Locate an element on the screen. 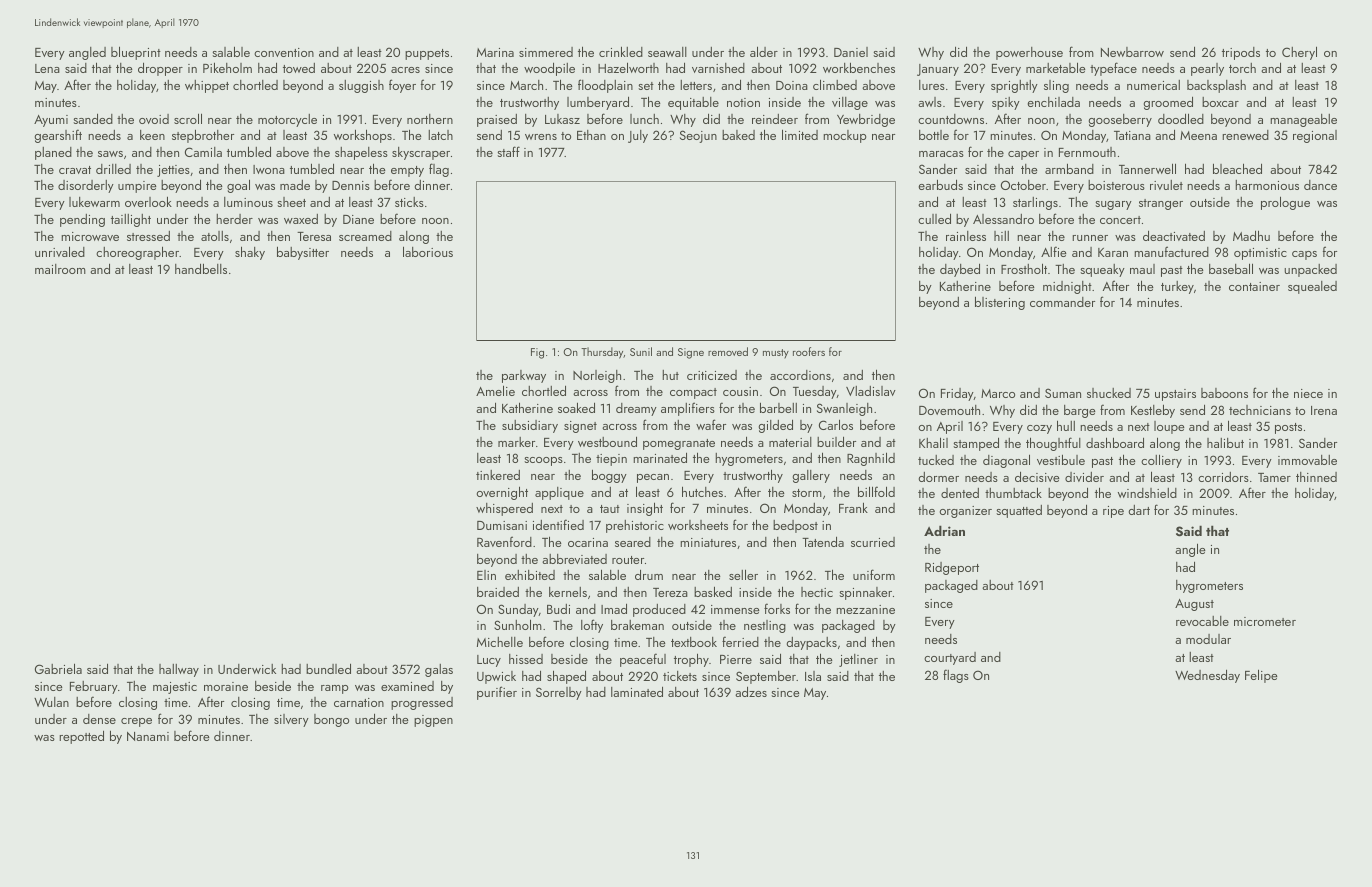  Swanleigh is located at coordinates (844, 409).
